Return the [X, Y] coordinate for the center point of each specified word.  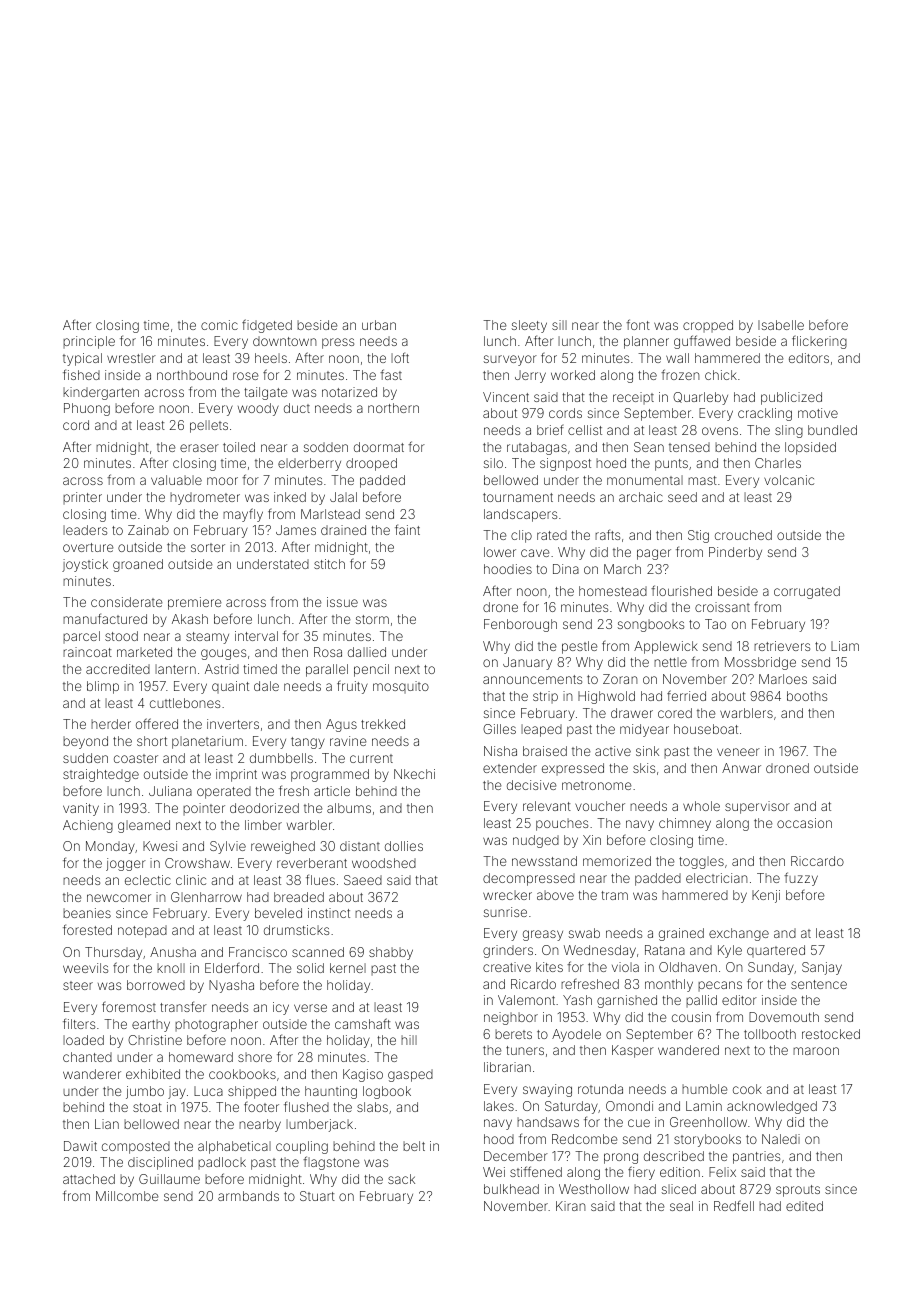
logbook [387, 1092]
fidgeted [267, 326]
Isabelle [781, 325]
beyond [85, 742]
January [527, 663]
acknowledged [772, 1107]
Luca [208, 1091]
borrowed [156, 985]
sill [559, 325]
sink [647, 751]
